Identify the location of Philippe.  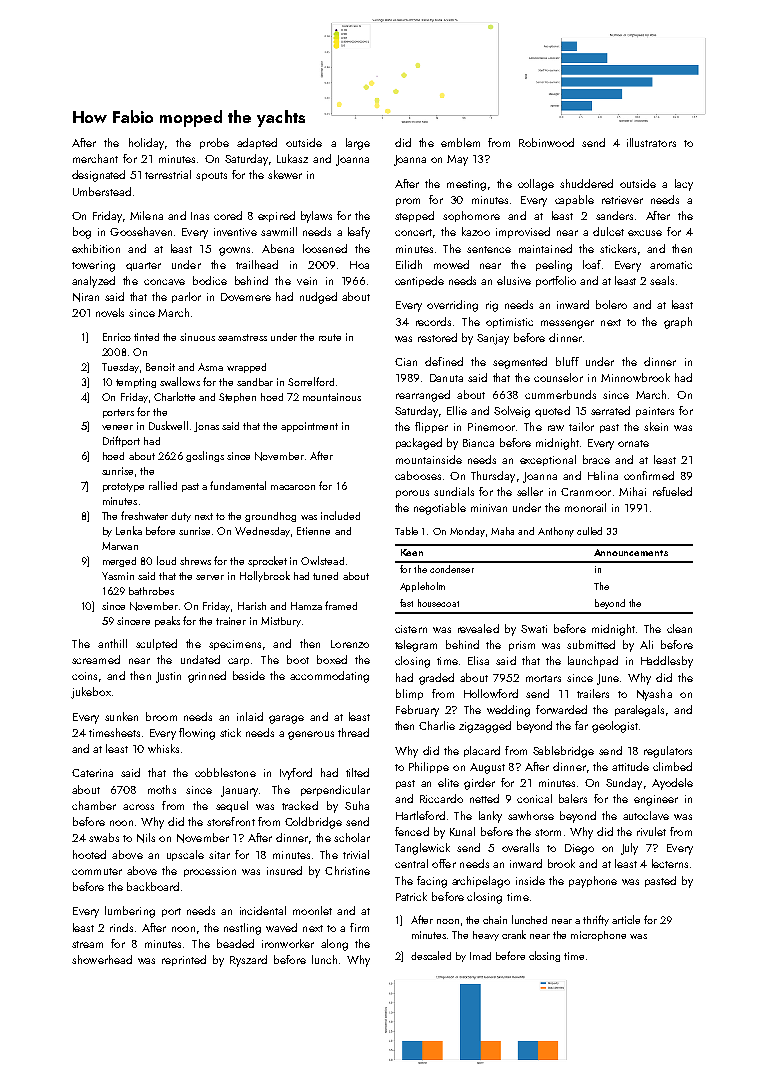
(429, 767).
